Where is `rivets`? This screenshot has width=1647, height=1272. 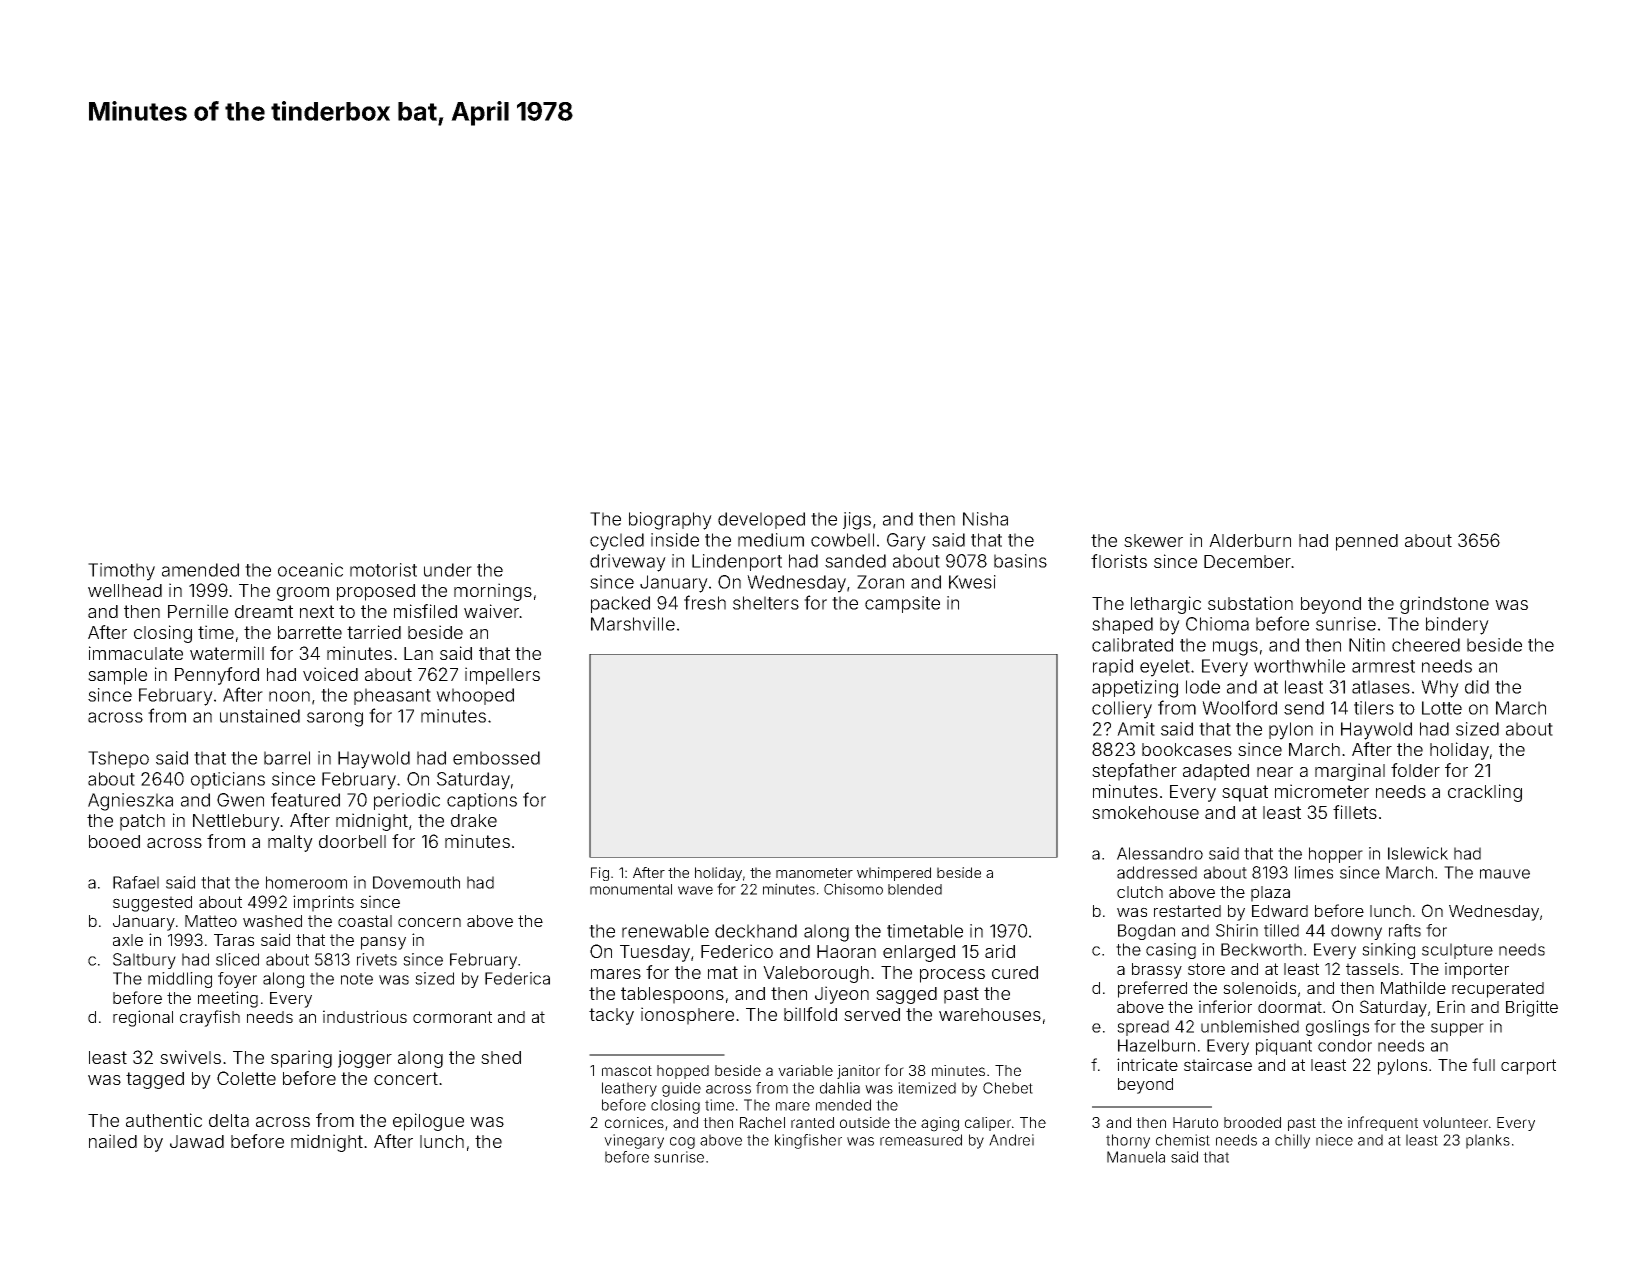 rivets is located at coordinates (377, 959).
